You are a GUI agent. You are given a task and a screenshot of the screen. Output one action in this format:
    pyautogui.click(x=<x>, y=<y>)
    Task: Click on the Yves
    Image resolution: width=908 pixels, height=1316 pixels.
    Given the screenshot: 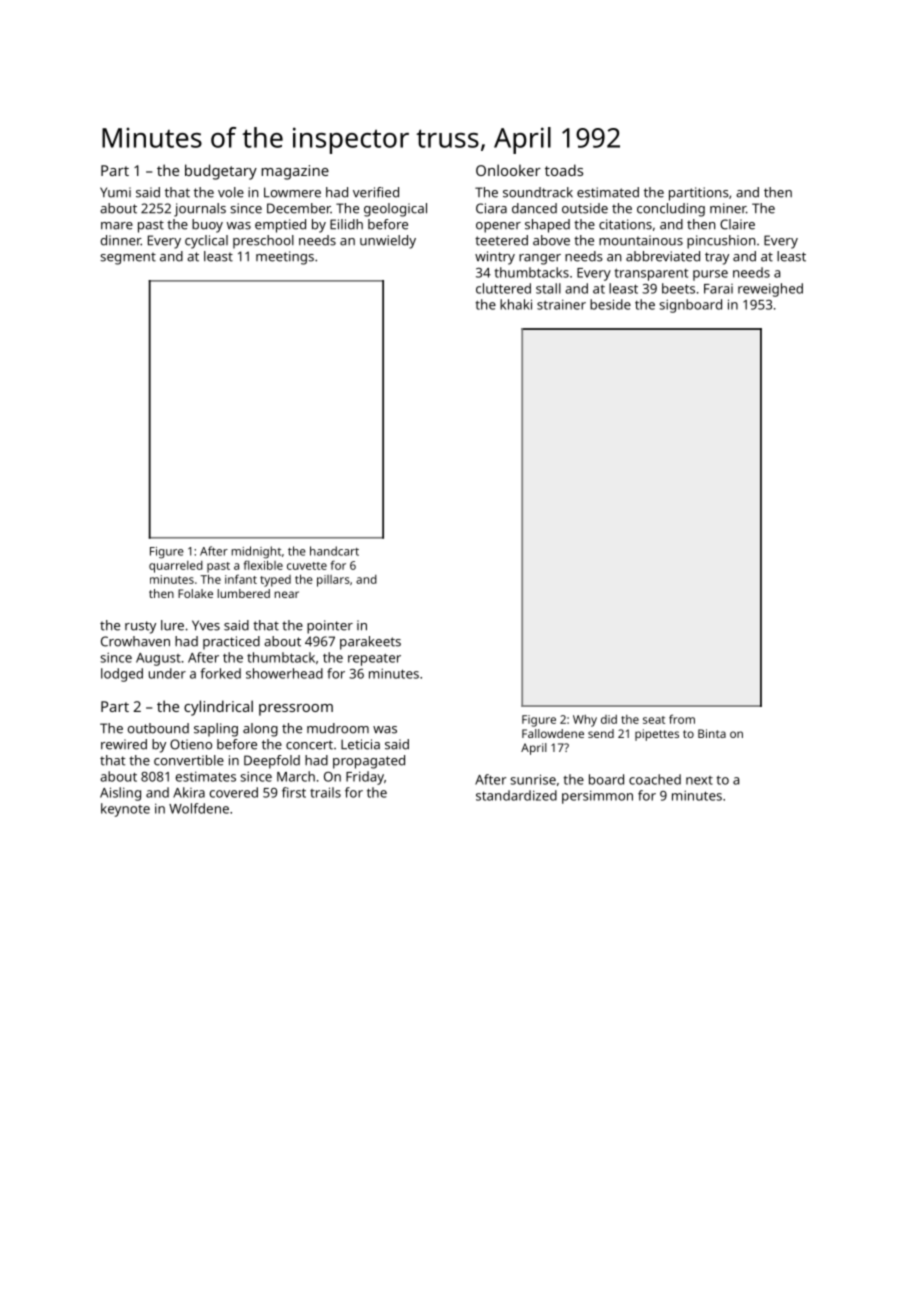 What is the action you would take?
    pyautogui.click(x=206, y=625)
